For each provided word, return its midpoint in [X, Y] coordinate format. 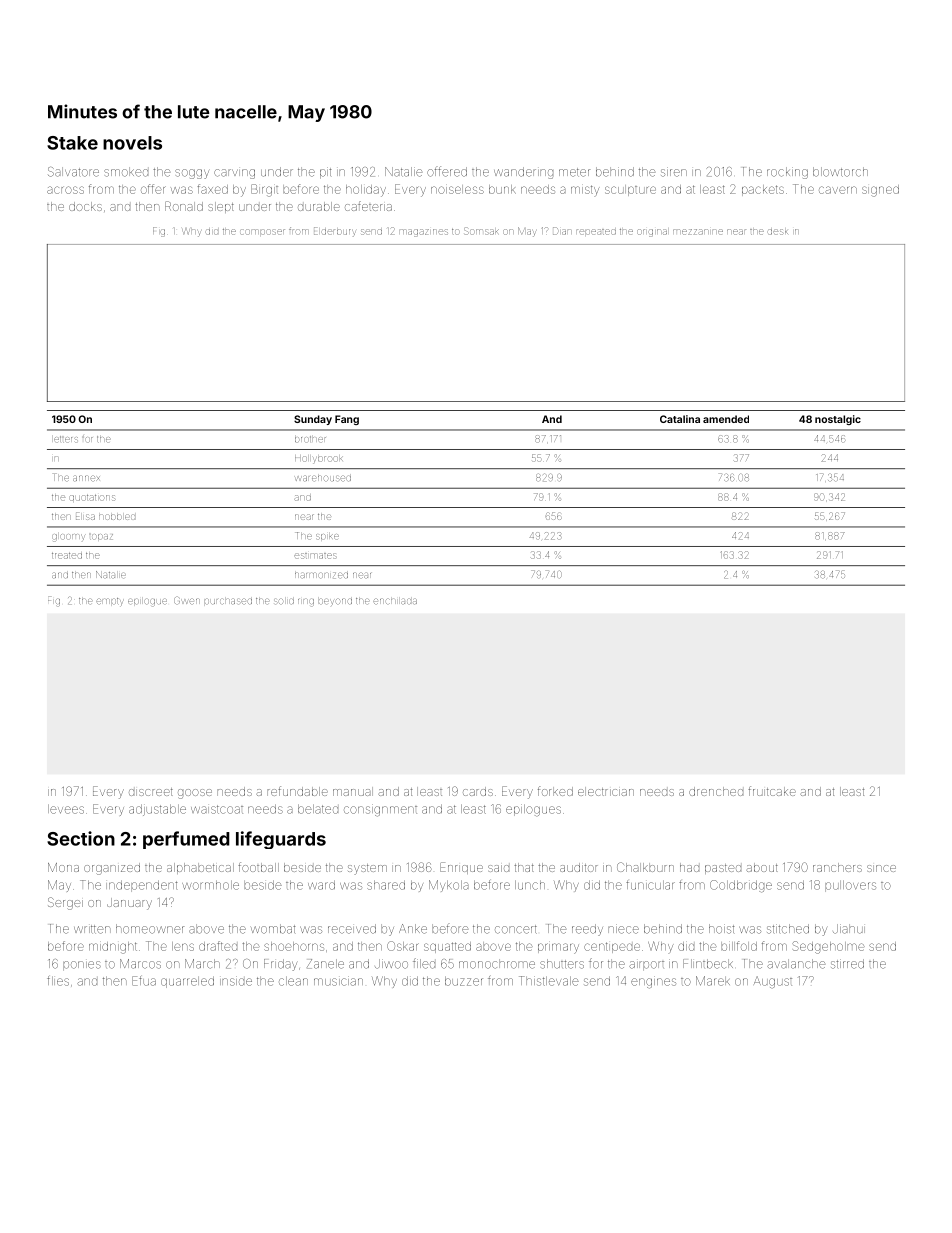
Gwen [187, 600]
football [258, 867]
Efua [144, 981]
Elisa [85, 516]
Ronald [184, 206]
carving [234, 174]
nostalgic [838, 420]
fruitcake [772, 791]
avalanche [796, 964]
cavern [838, 190]
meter [574, 172]
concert [516, 929]
